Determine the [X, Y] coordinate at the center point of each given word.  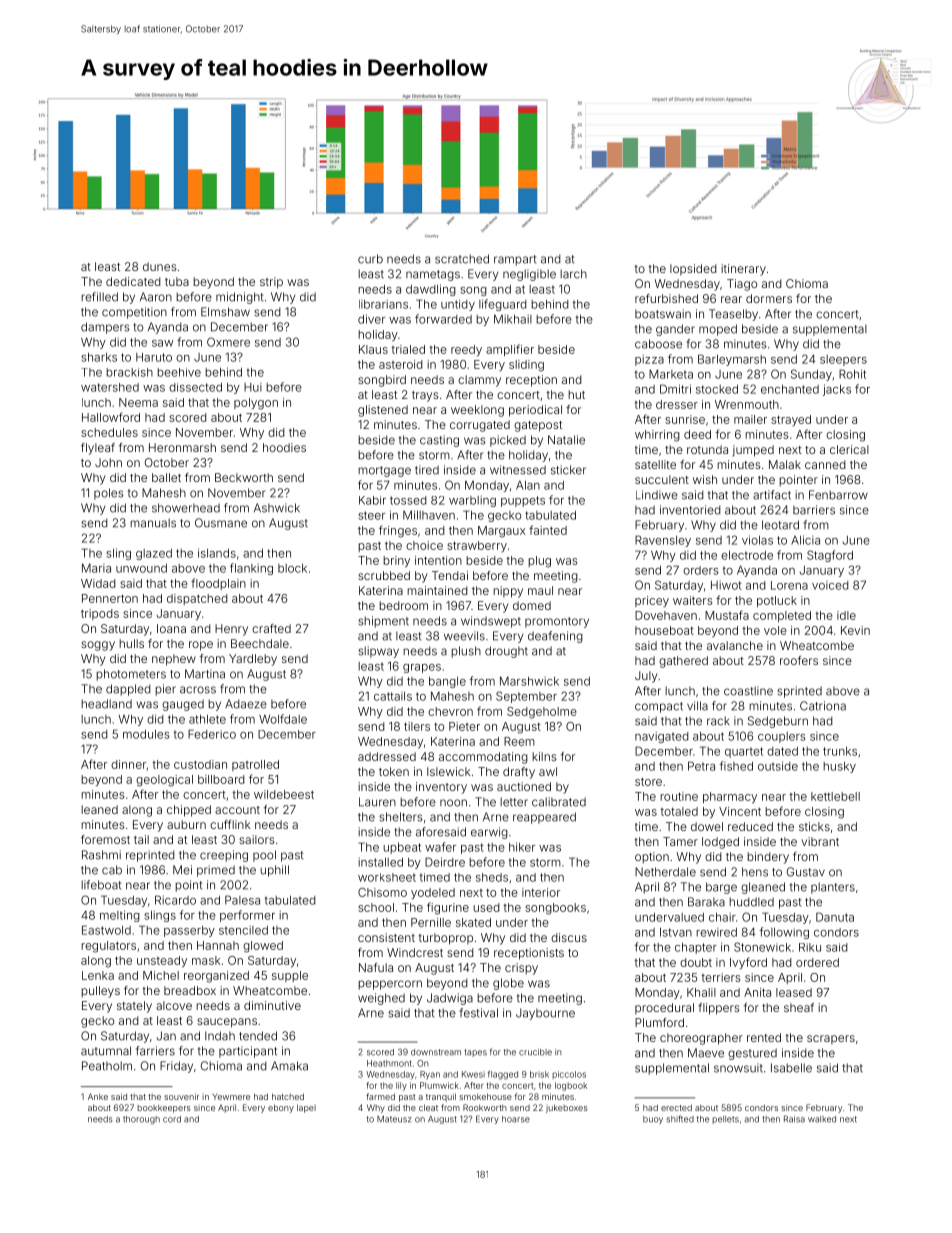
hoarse [516, 1119]
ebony [281, 1108]
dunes [160, 266]
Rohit [852, 374]
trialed [408, 349]
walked [822, 1119]
